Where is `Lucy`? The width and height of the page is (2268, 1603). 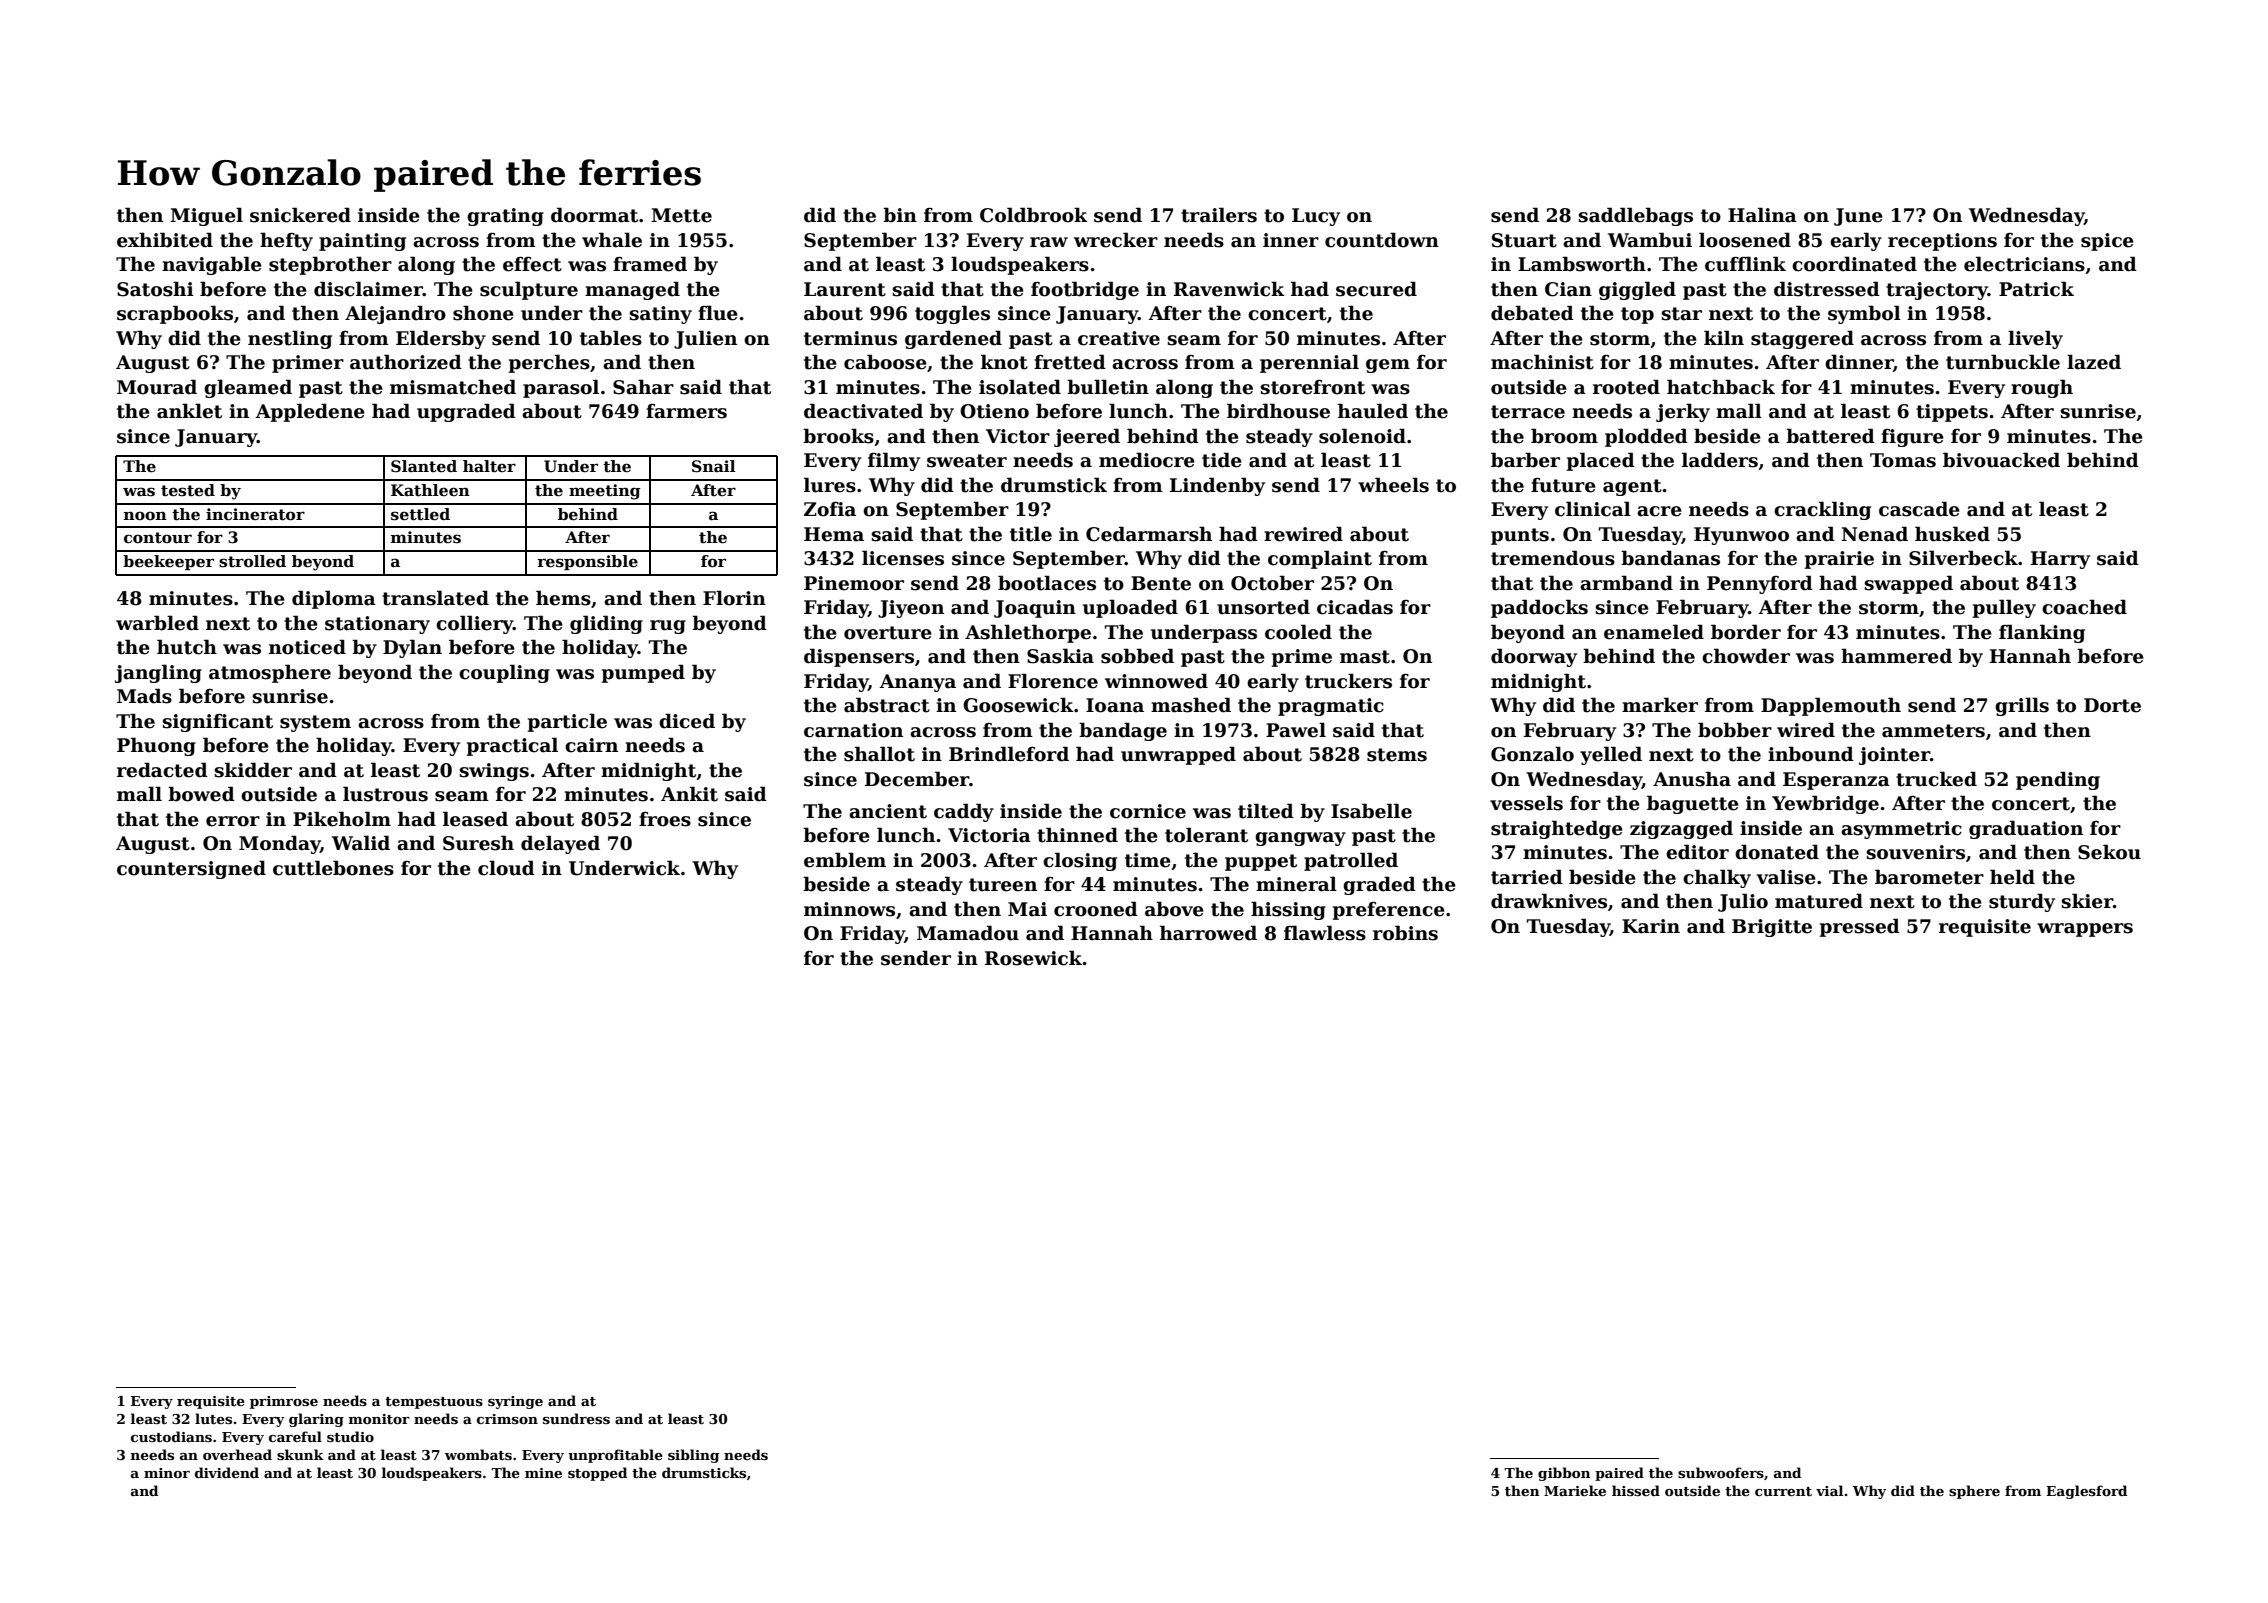 Lucy is located at coordinates (1316, 217).
